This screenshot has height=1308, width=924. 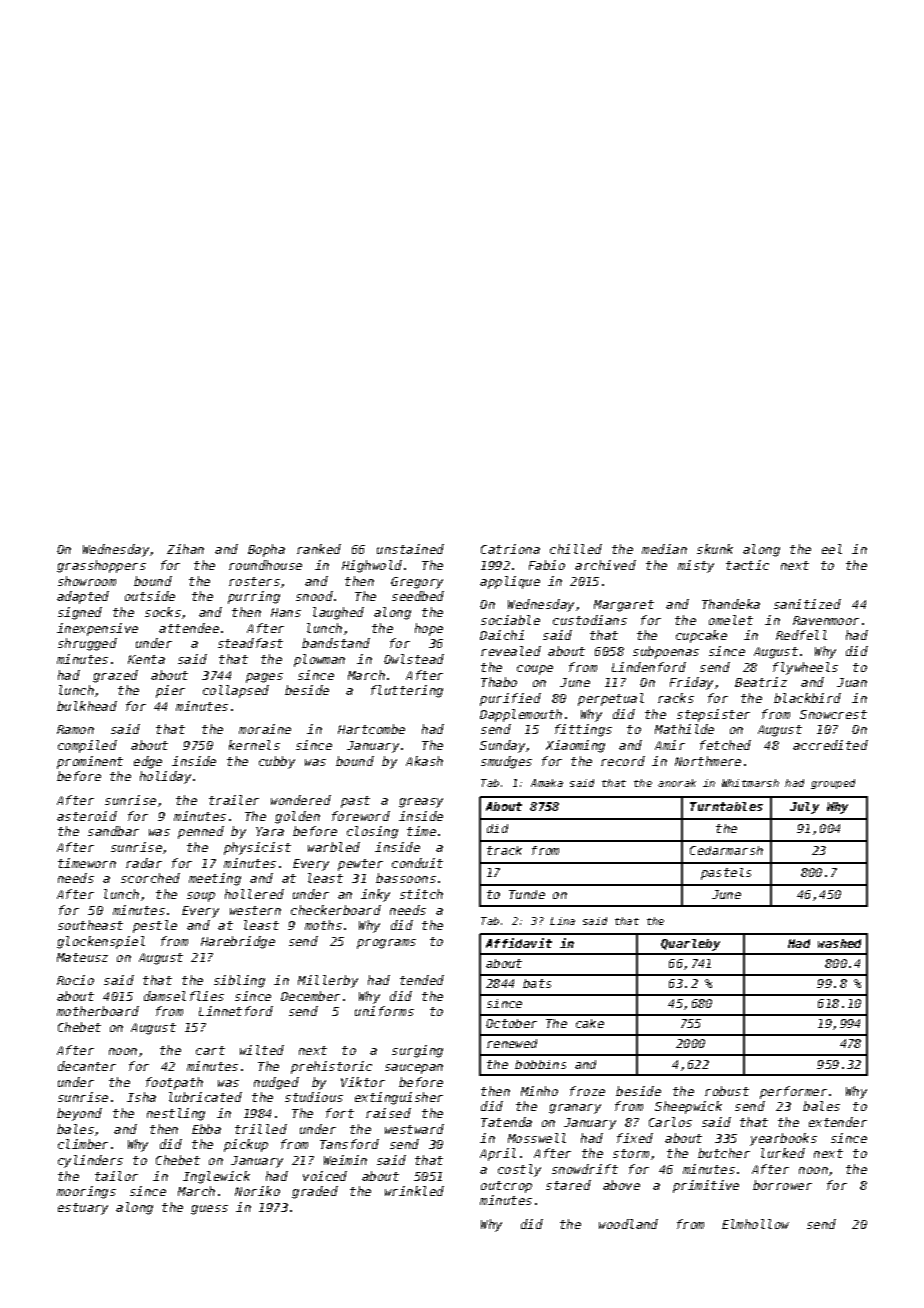 What do you see at coordinates (301, 800) in the screenshot?
I see `wondered` at bounding box center [301, 800].
